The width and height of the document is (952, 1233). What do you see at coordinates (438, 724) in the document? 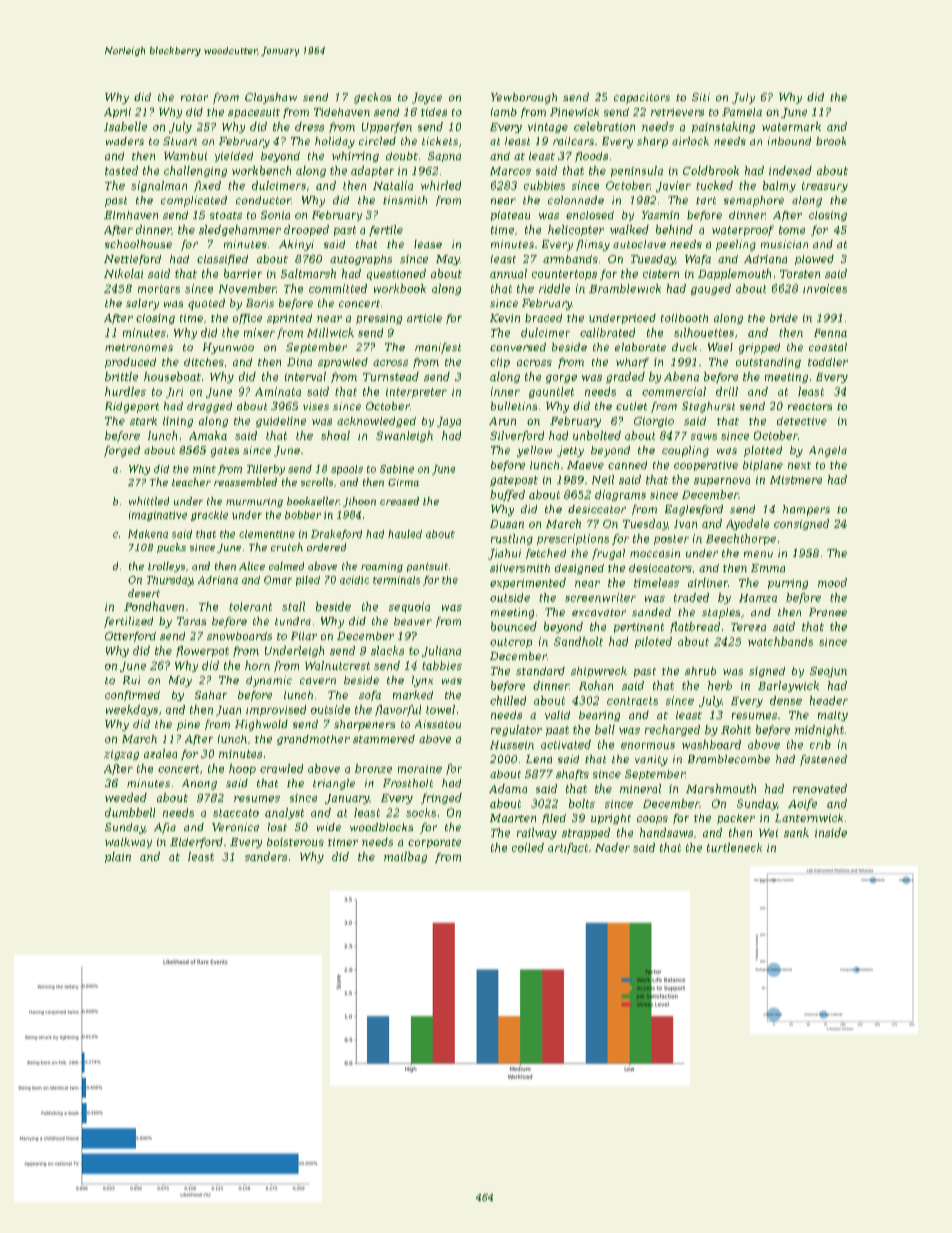
I see `Aissatou` at bounding box center [438, 724].
